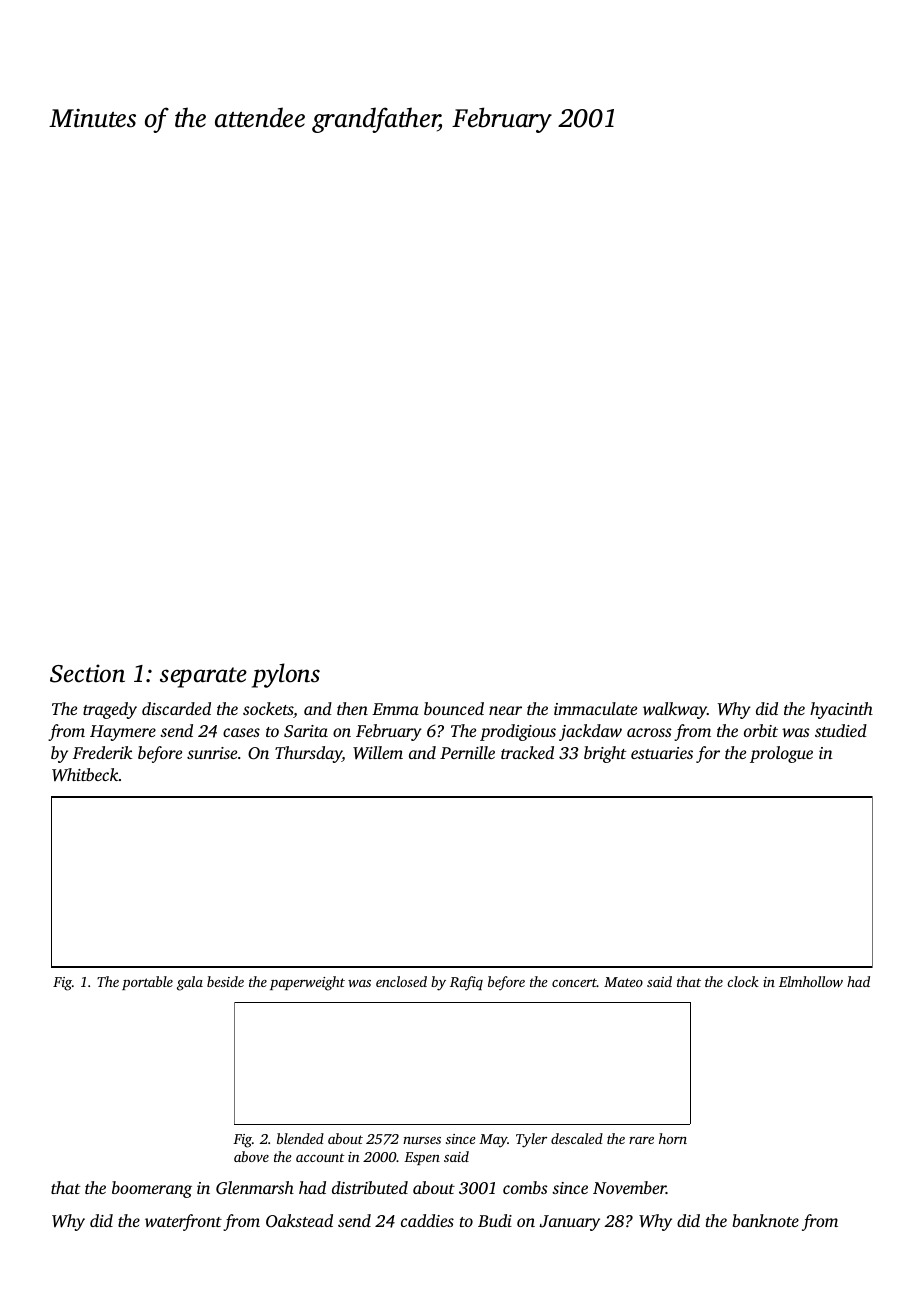 The height and width of the screenshot is (1308, 924). I want to click on above, so click(251, 1156).
